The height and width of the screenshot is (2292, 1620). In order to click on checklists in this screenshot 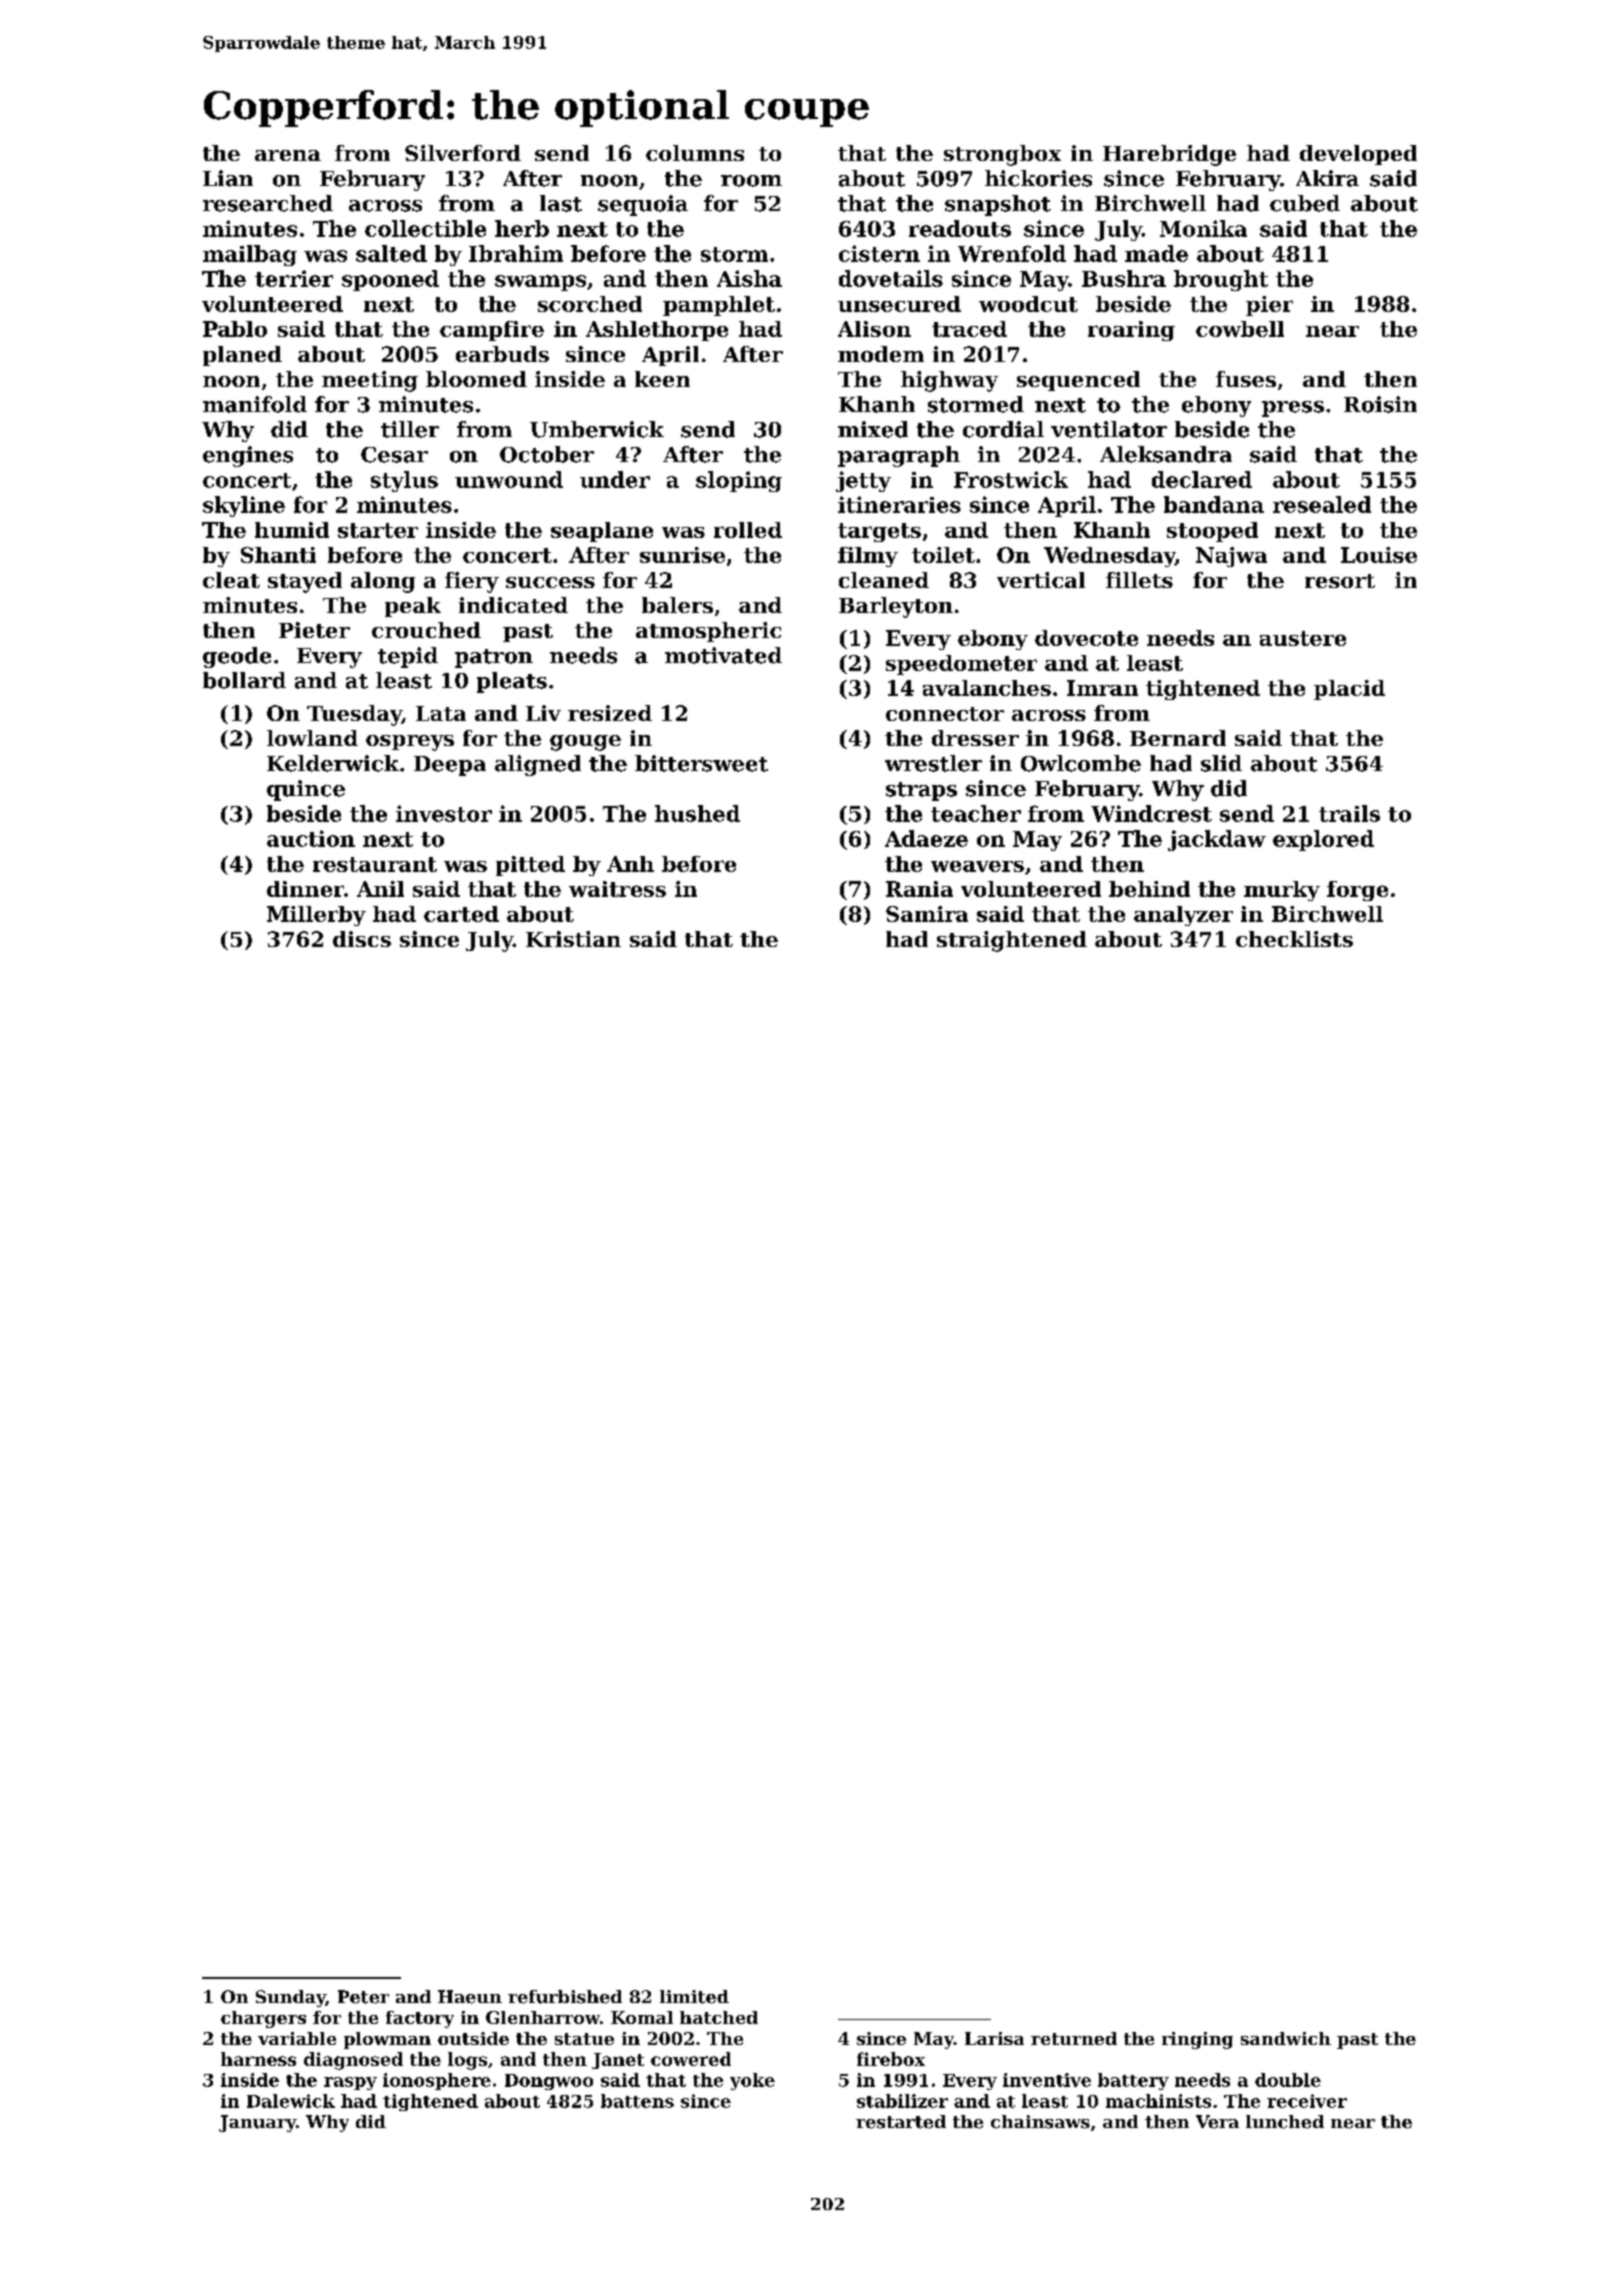, I will do `click(1294, 939)`.
